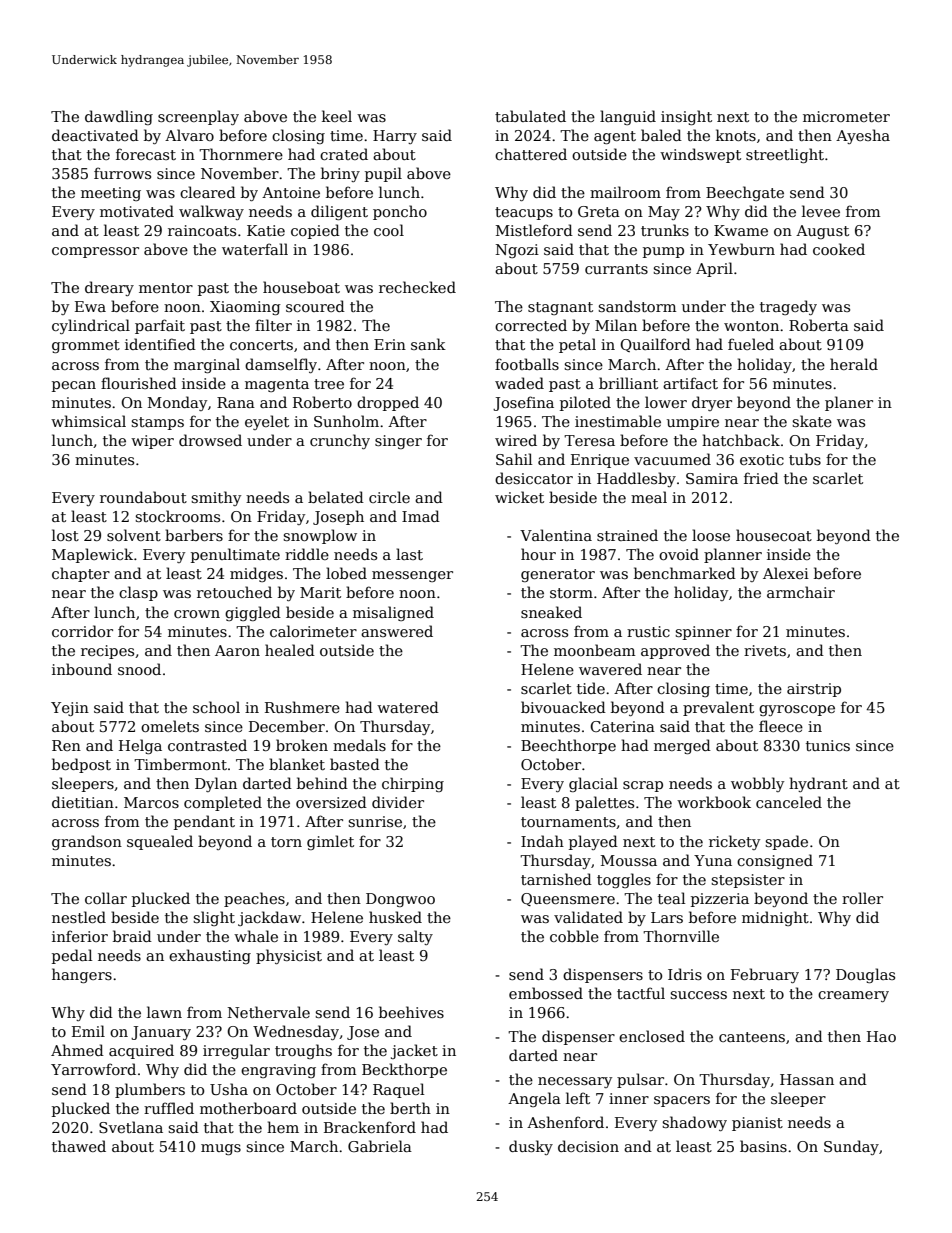 This document has width=952, height=1233. What do you see at coordinates (388, 403) in the document?
I see `dropped` at bounding box center [388, 403].
